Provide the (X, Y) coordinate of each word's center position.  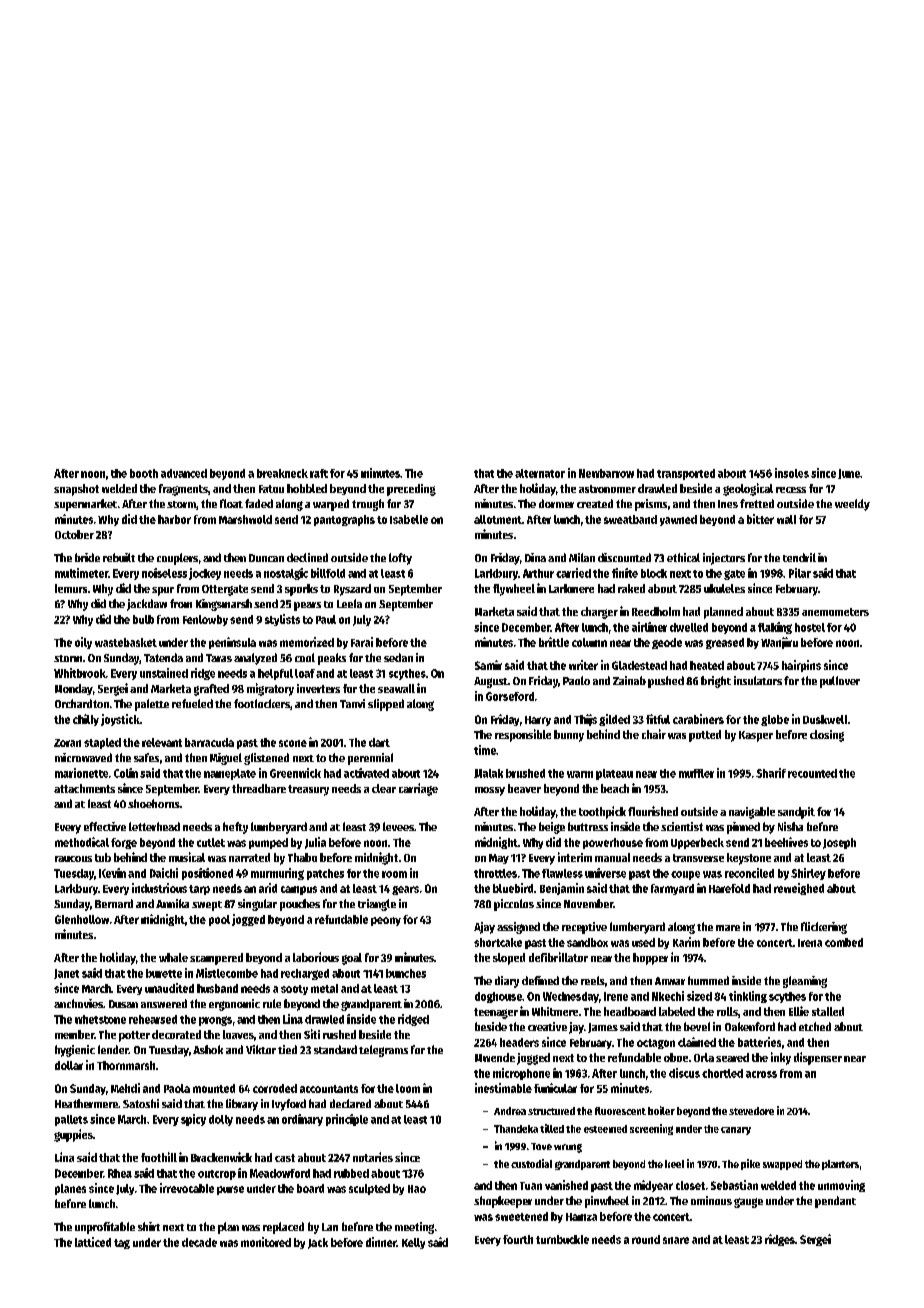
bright (716, 682)
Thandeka (516, 1129)
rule (272, 1003)
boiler (661, 1110)
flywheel (514, 590)
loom (408, 1088)
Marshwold (245, 519)
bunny (569, 736)
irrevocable (187, 1188)
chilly (86, 720)
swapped (782, 1165)
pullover (840, 682)
